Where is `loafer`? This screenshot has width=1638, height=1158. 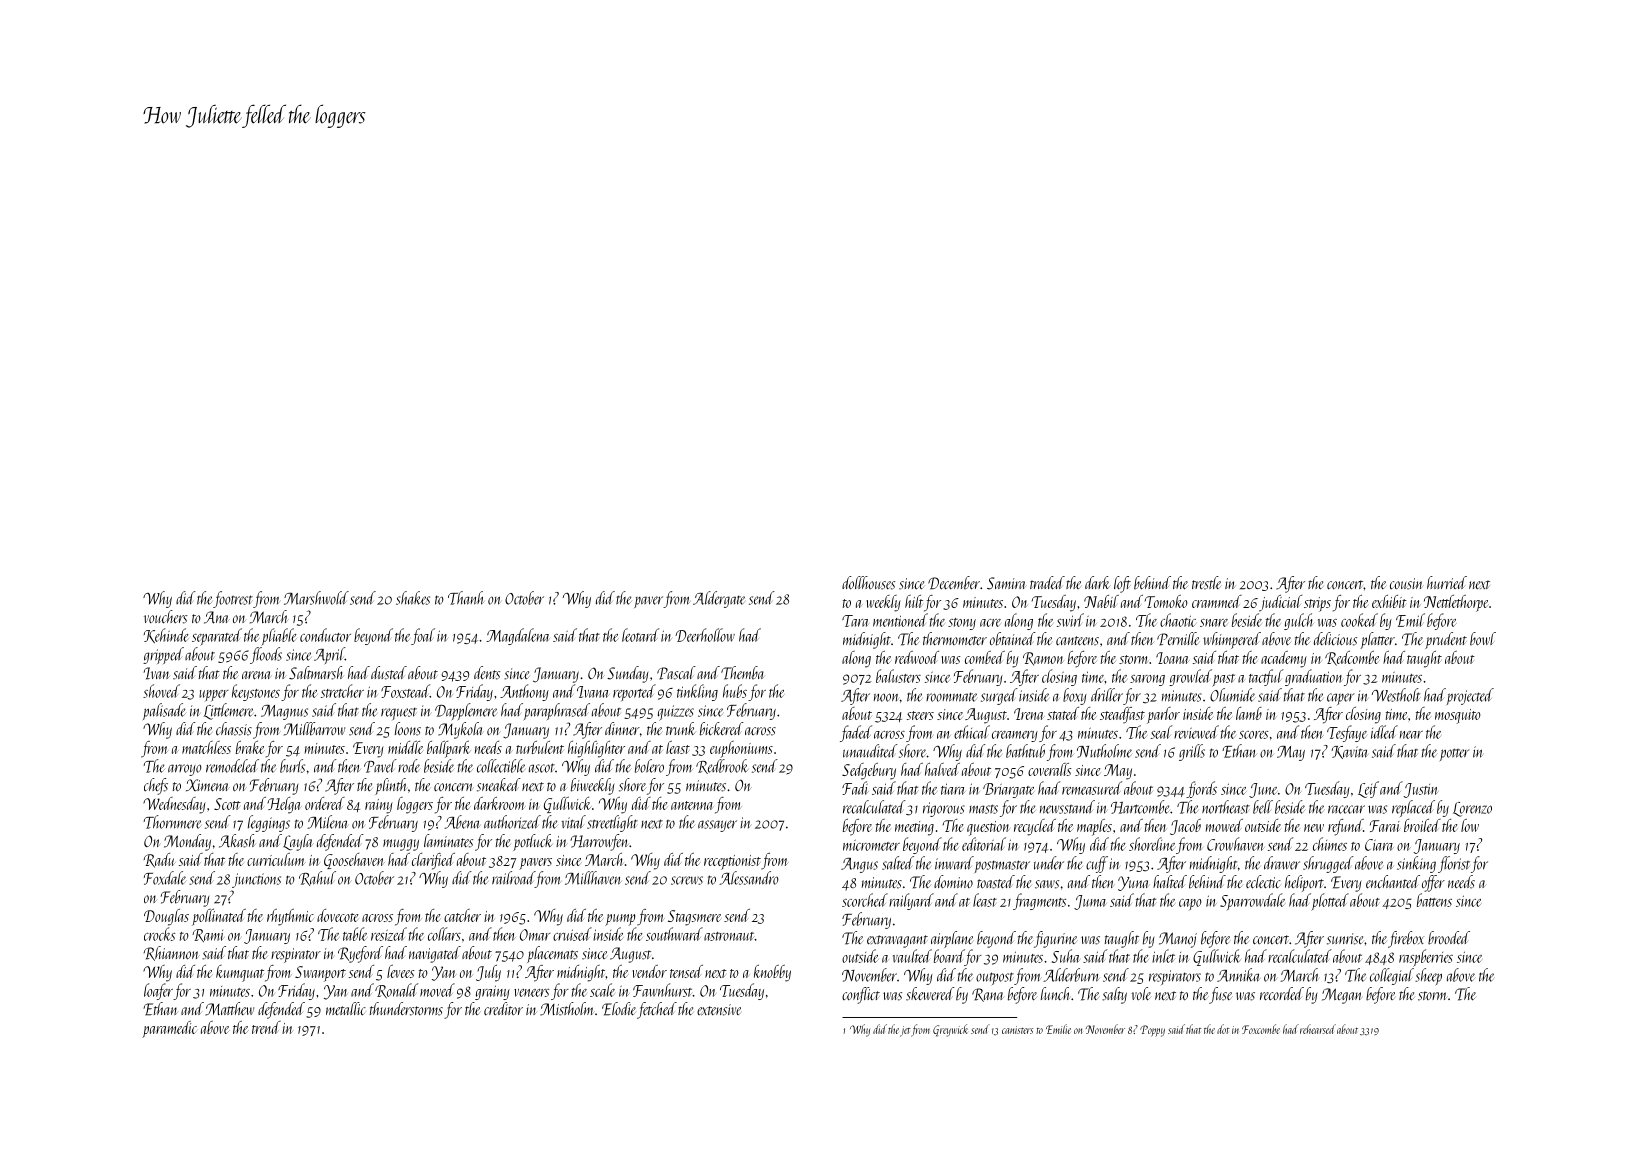 loafer is located at coordinates (158, 991).
